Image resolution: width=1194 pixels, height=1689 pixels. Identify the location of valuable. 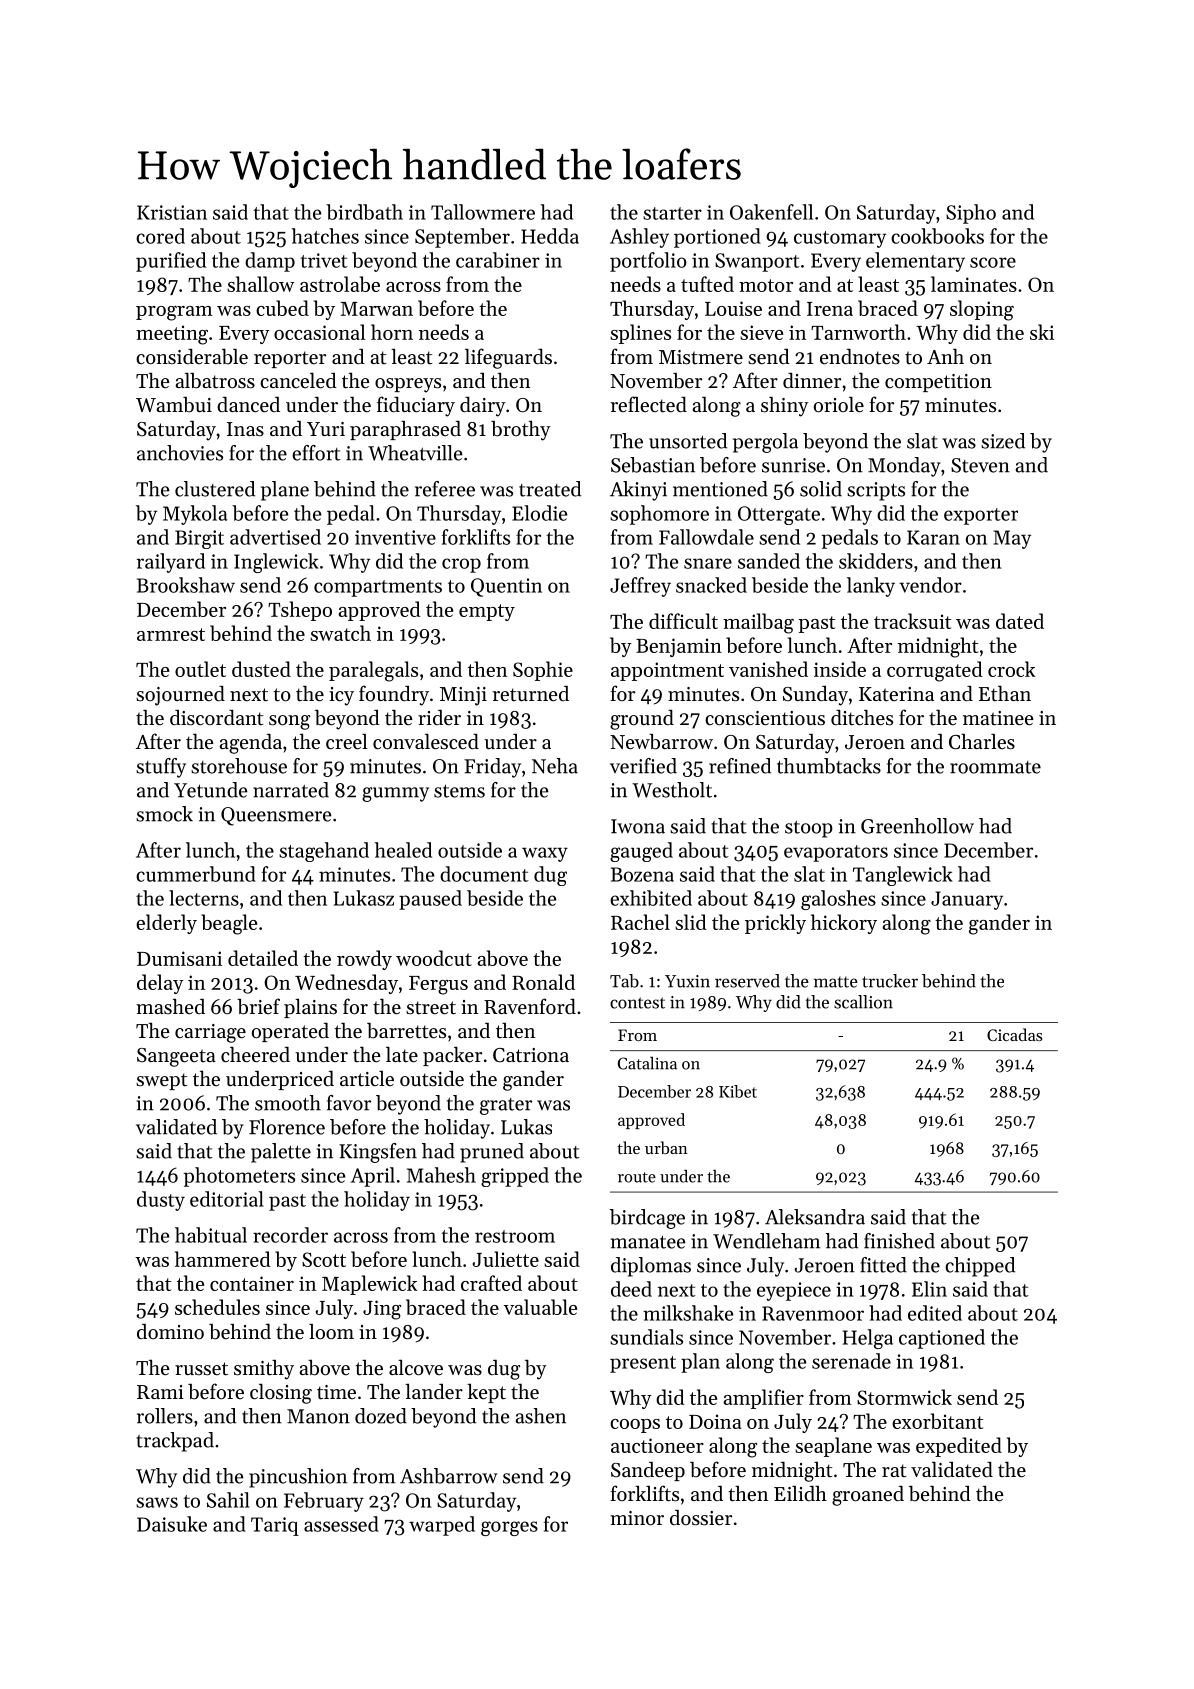
(540, 1307).
